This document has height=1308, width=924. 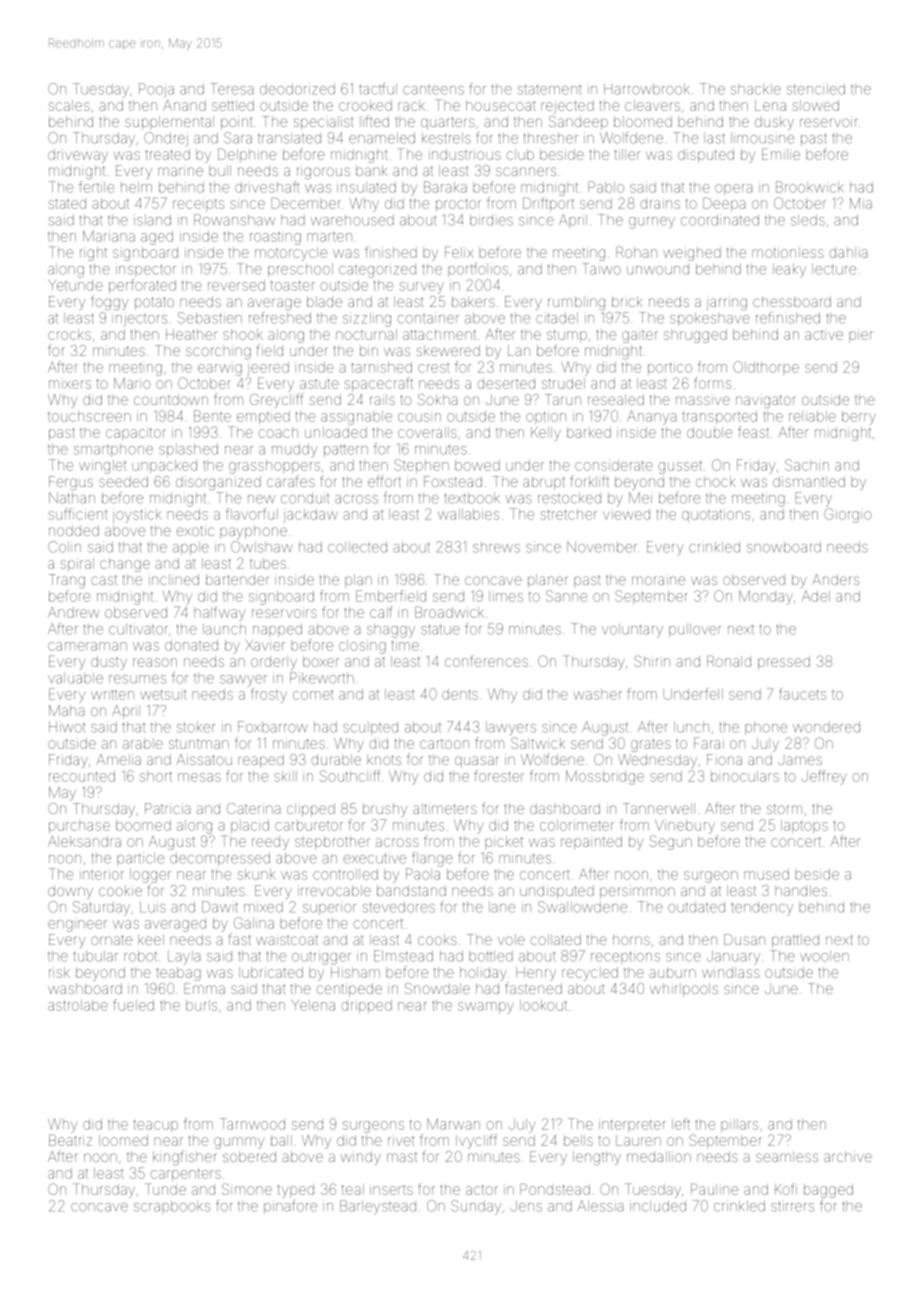 What do you see at coordinates (753, 432) in the document?
I see `feast` at bounding box center [753, 432].
